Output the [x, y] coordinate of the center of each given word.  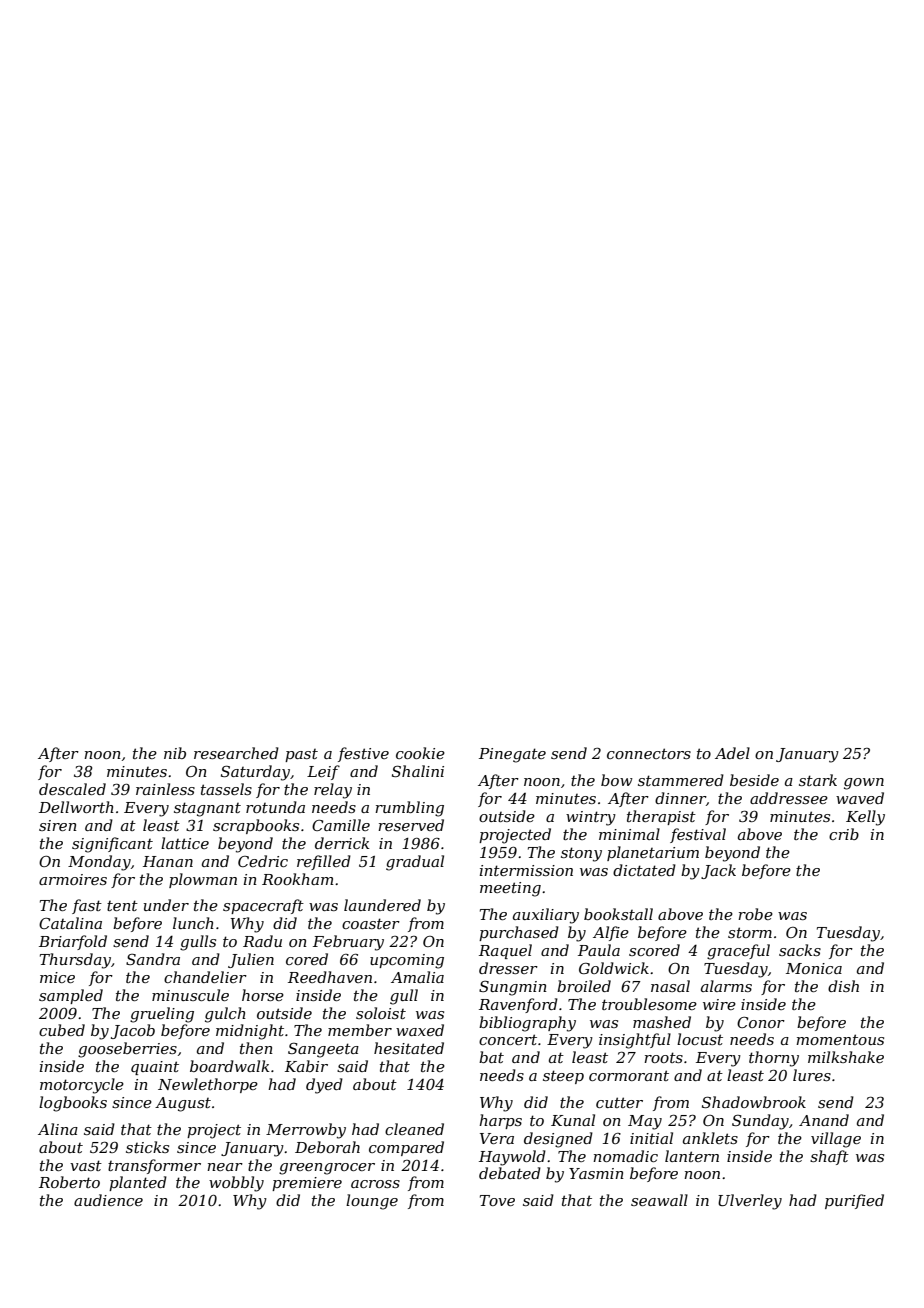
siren [58, 825]
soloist [381, 1013]
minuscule [190, 995]
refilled [324, 862]
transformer [154, 1166]
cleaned [414, 1129]
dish [843, 986]
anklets [710, 1138]
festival [698, 835]
